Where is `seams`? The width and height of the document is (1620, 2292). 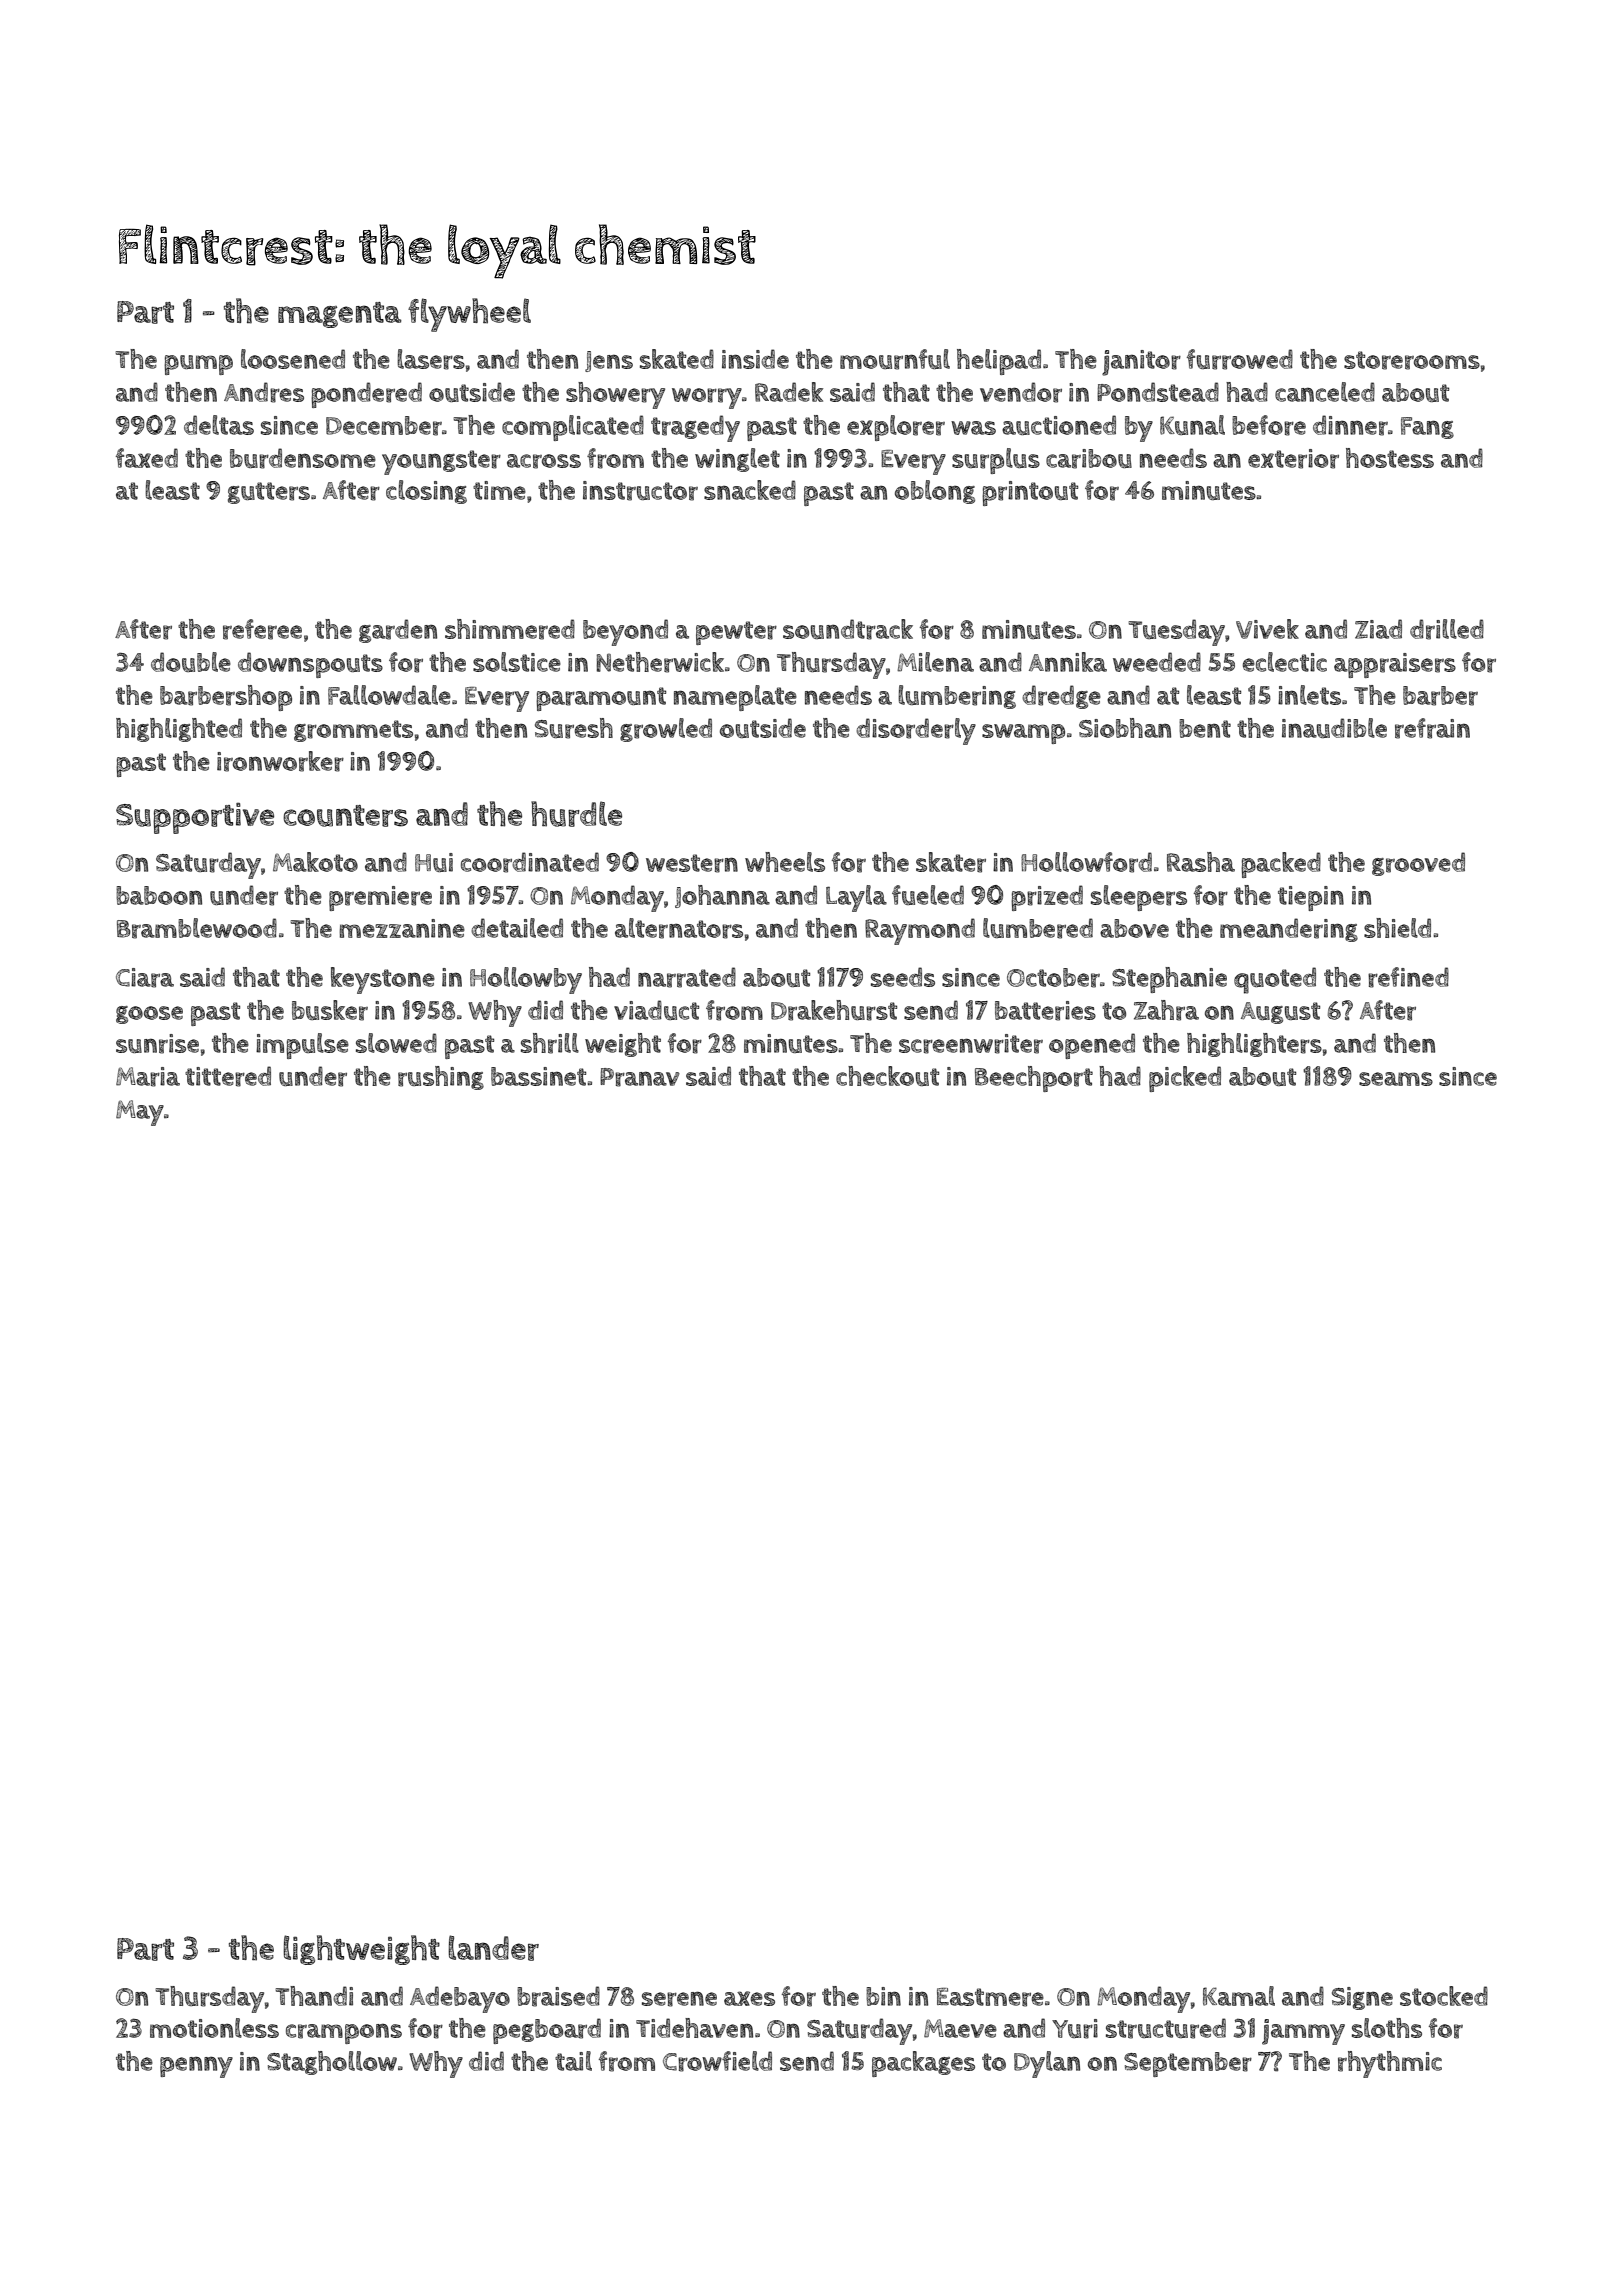 seams is located at coordinates (1396, 1079).
